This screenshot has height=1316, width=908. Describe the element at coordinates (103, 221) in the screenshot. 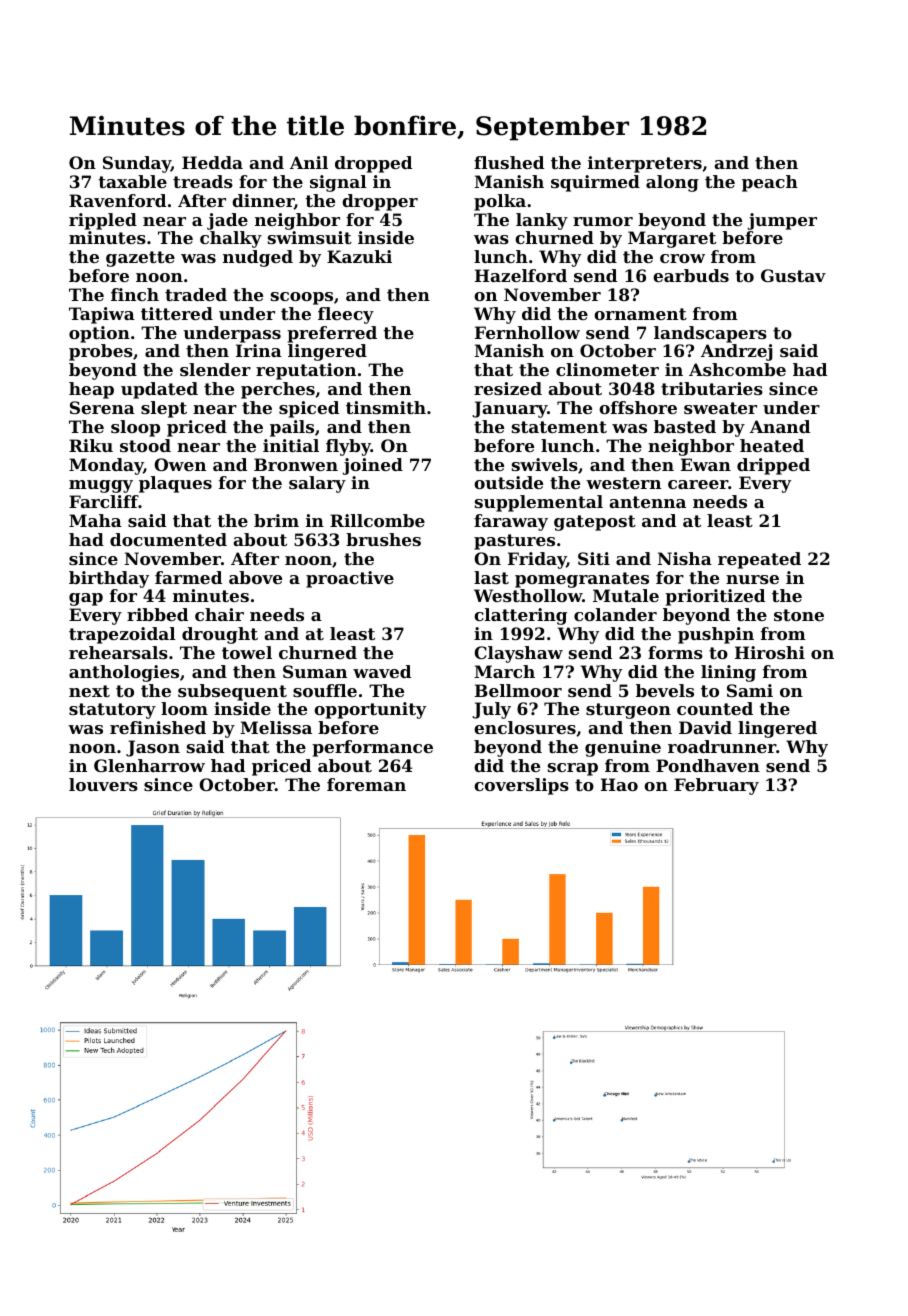

I see `rippled` at that location.
